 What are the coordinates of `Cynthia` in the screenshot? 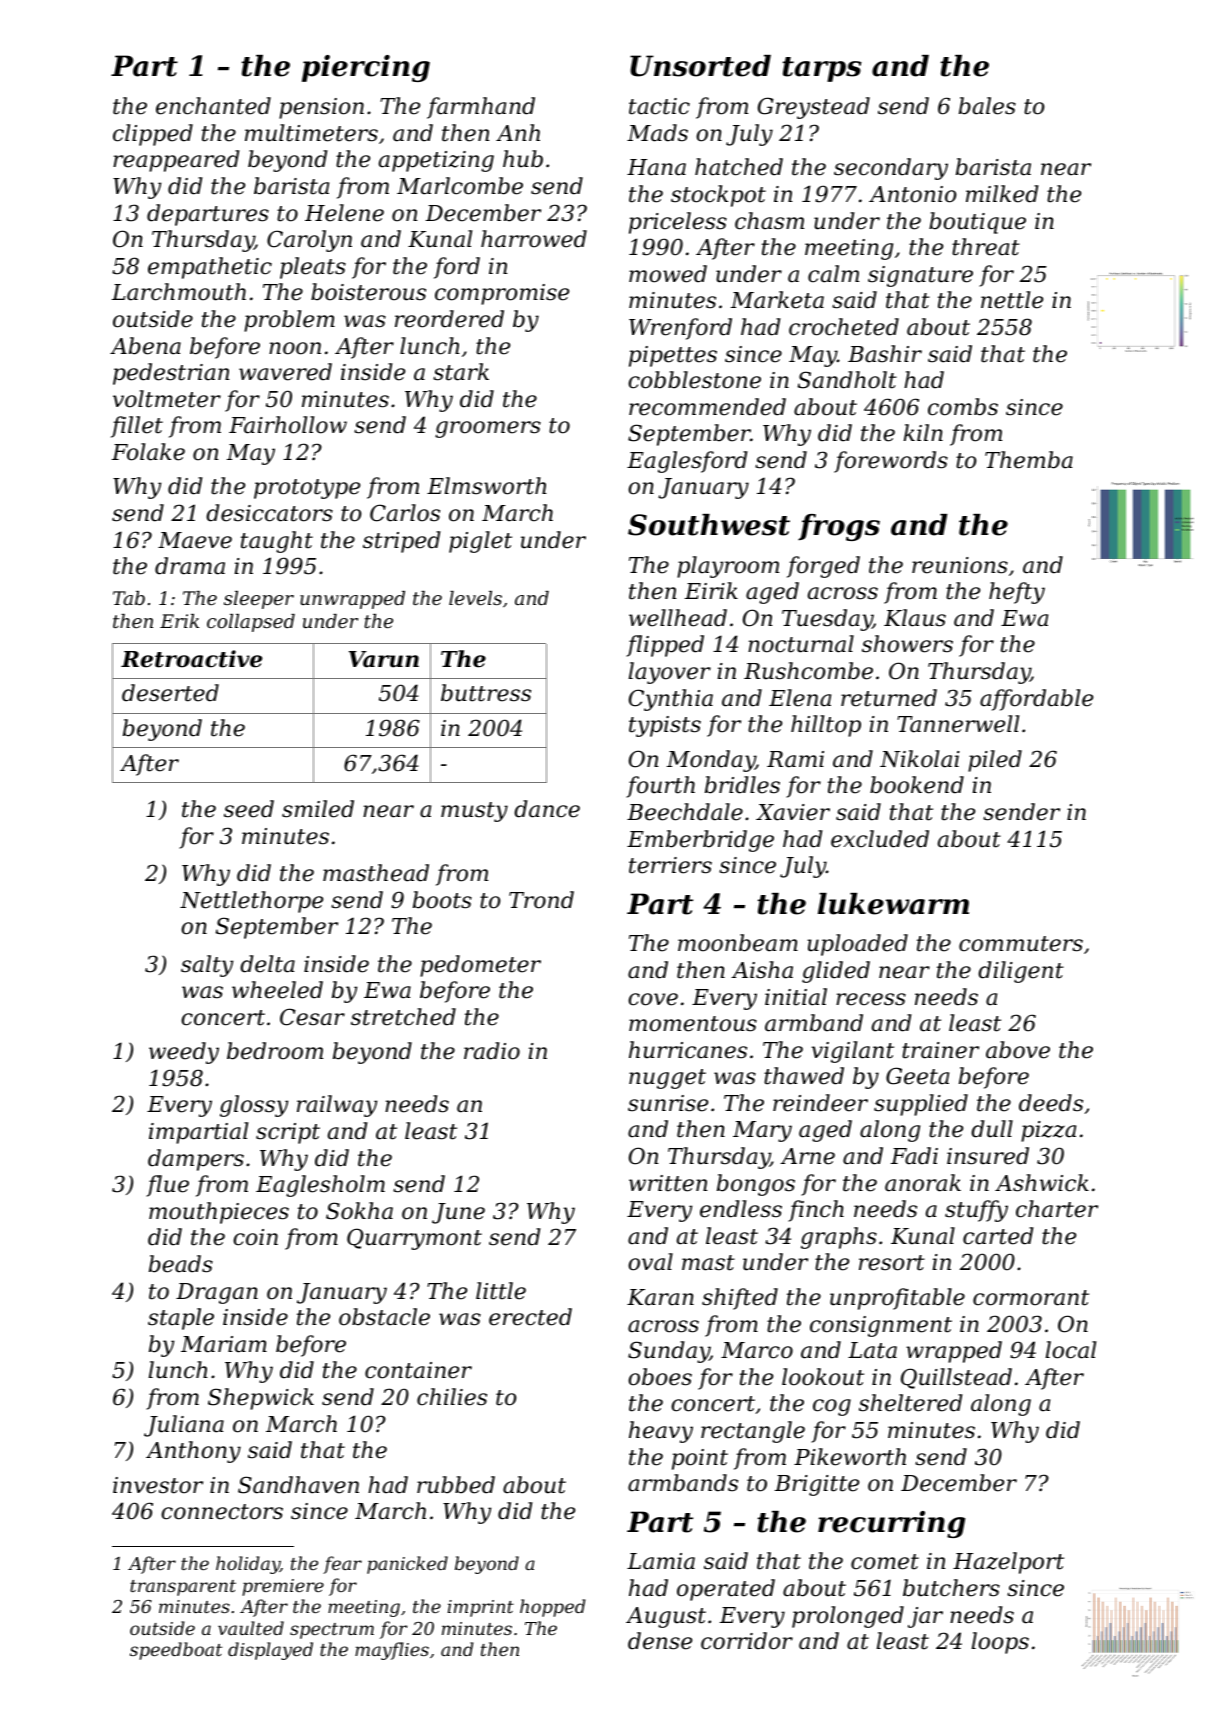 It's located at (671, 700).
